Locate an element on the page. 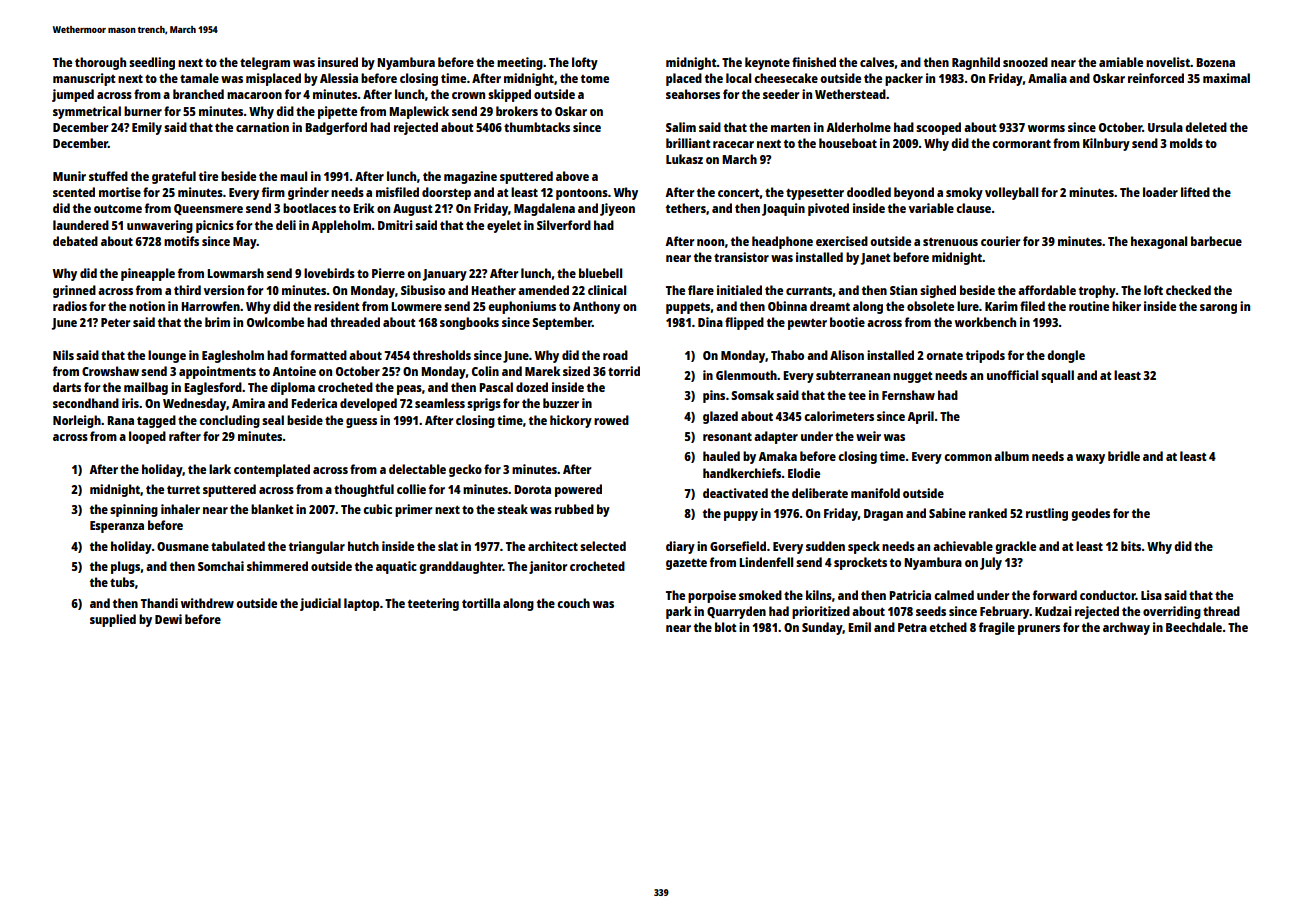 The height and width of the document is (924, 1308). maximal is located at coordinates (1226, 78).
